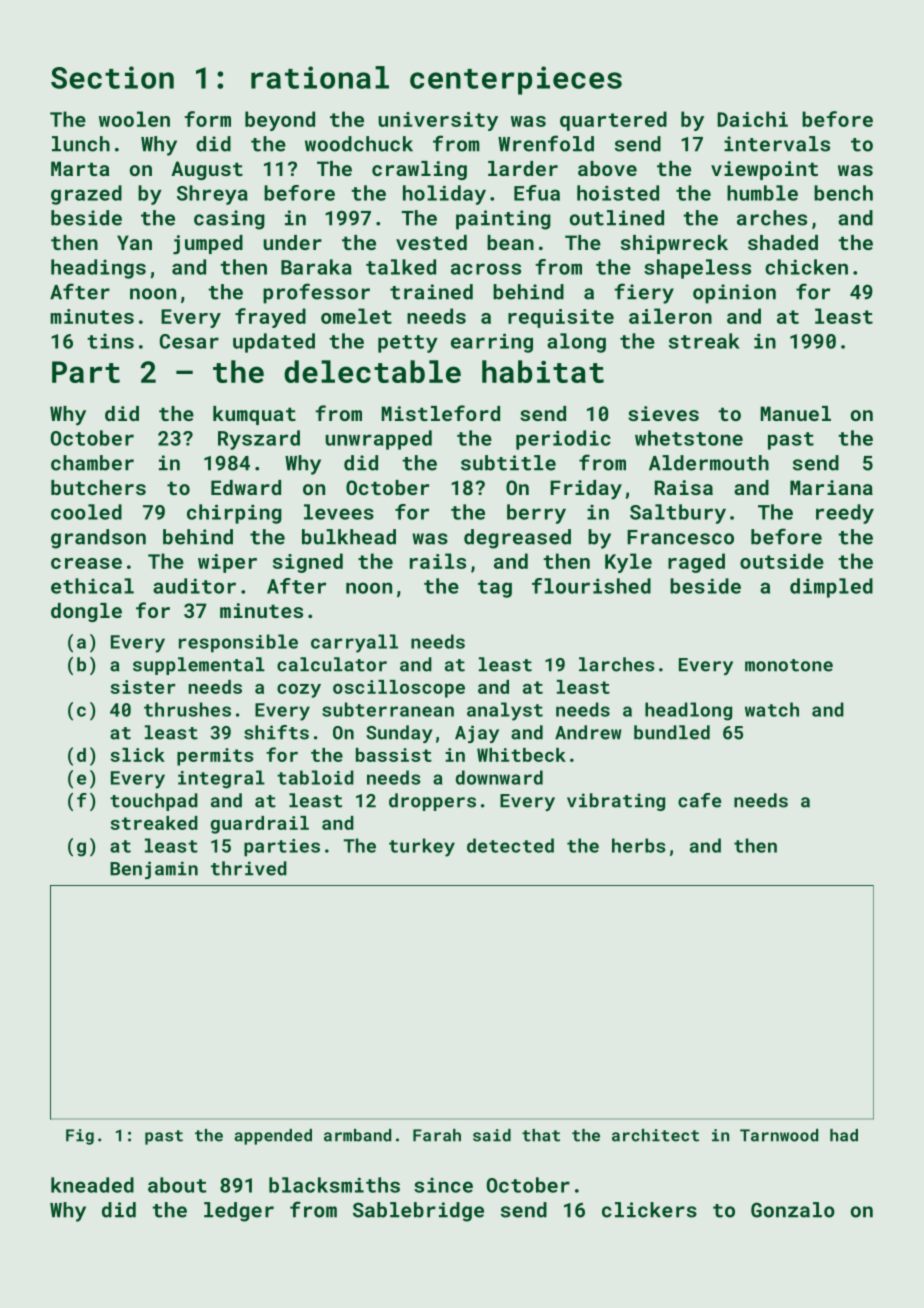 The width and height of the page is (924, 1308). I want to click on downward, so click(499, 777).
